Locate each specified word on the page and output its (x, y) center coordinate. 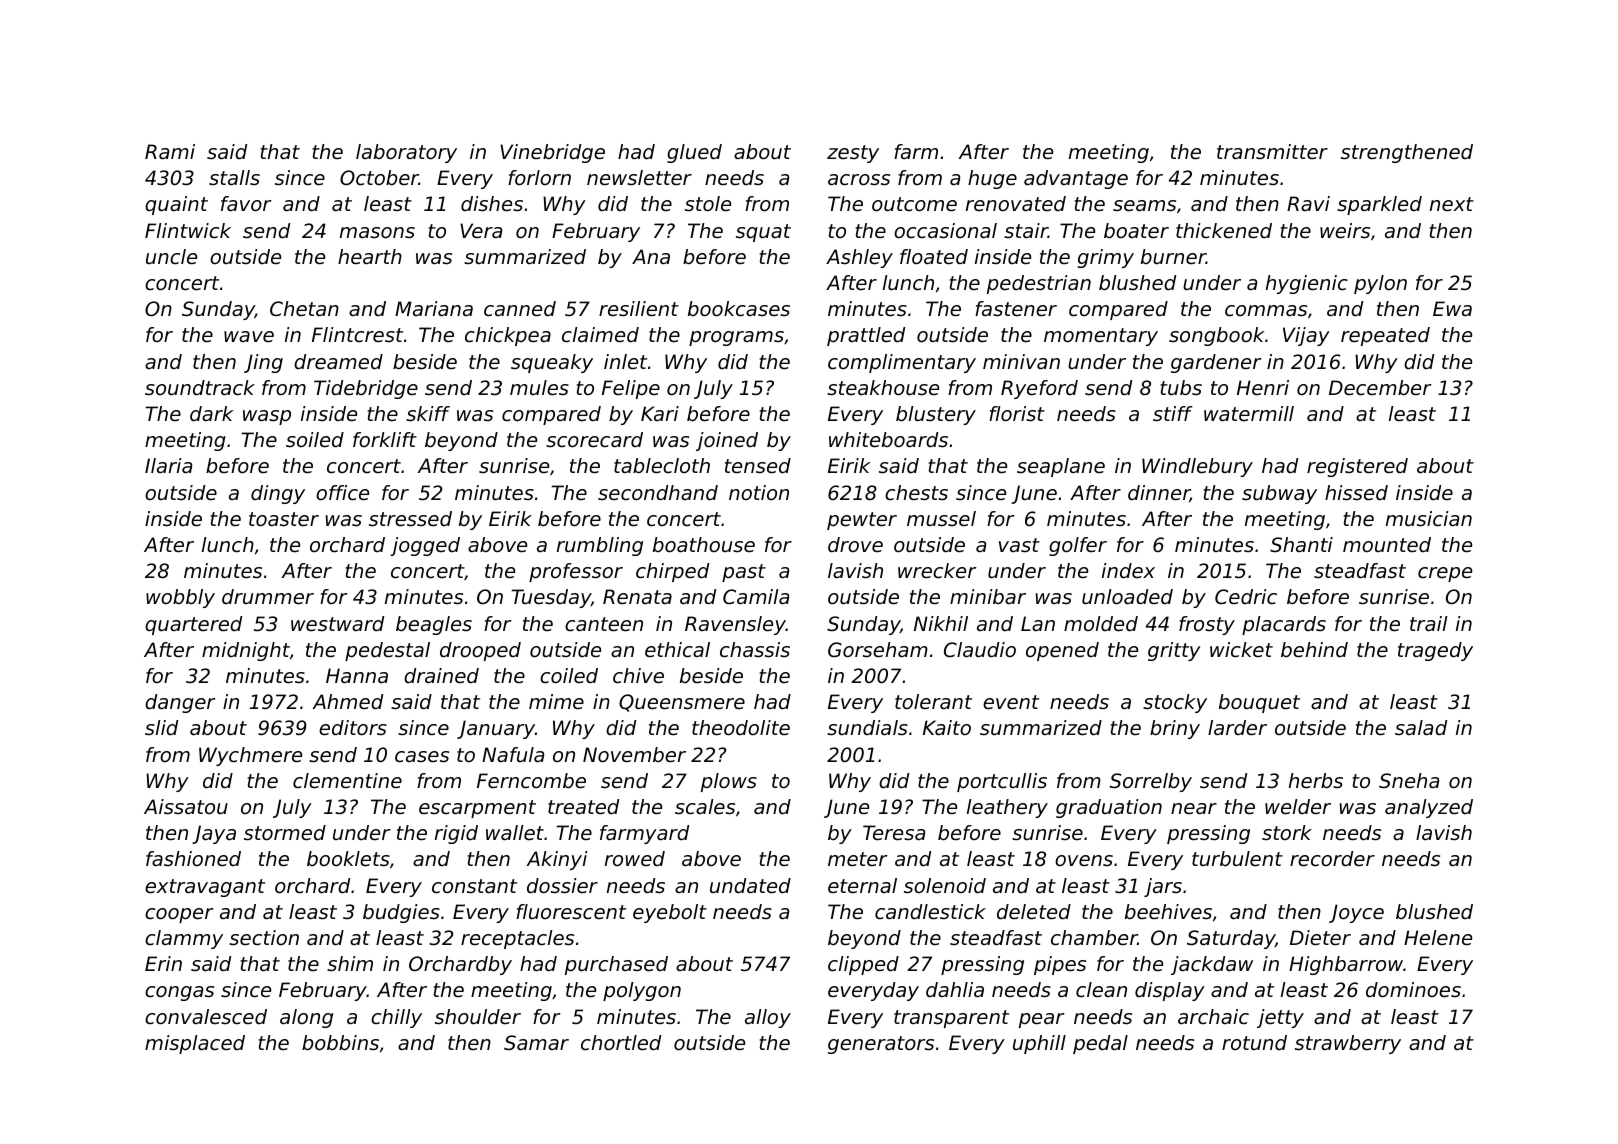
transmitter (1272, 152)
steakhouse (883, 388)
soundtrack (200, 388)
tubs (1181, 388)
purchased (616, 965)
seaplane (1061, 467)
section (264, 938)
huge (992, 179)
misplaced (195, 1044)
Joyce (1356, 913)
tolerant (933, 702)
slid (161, 728)
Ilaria (168, 466)
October (379, 178)
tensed (758, 466)
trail (1429, 624)
